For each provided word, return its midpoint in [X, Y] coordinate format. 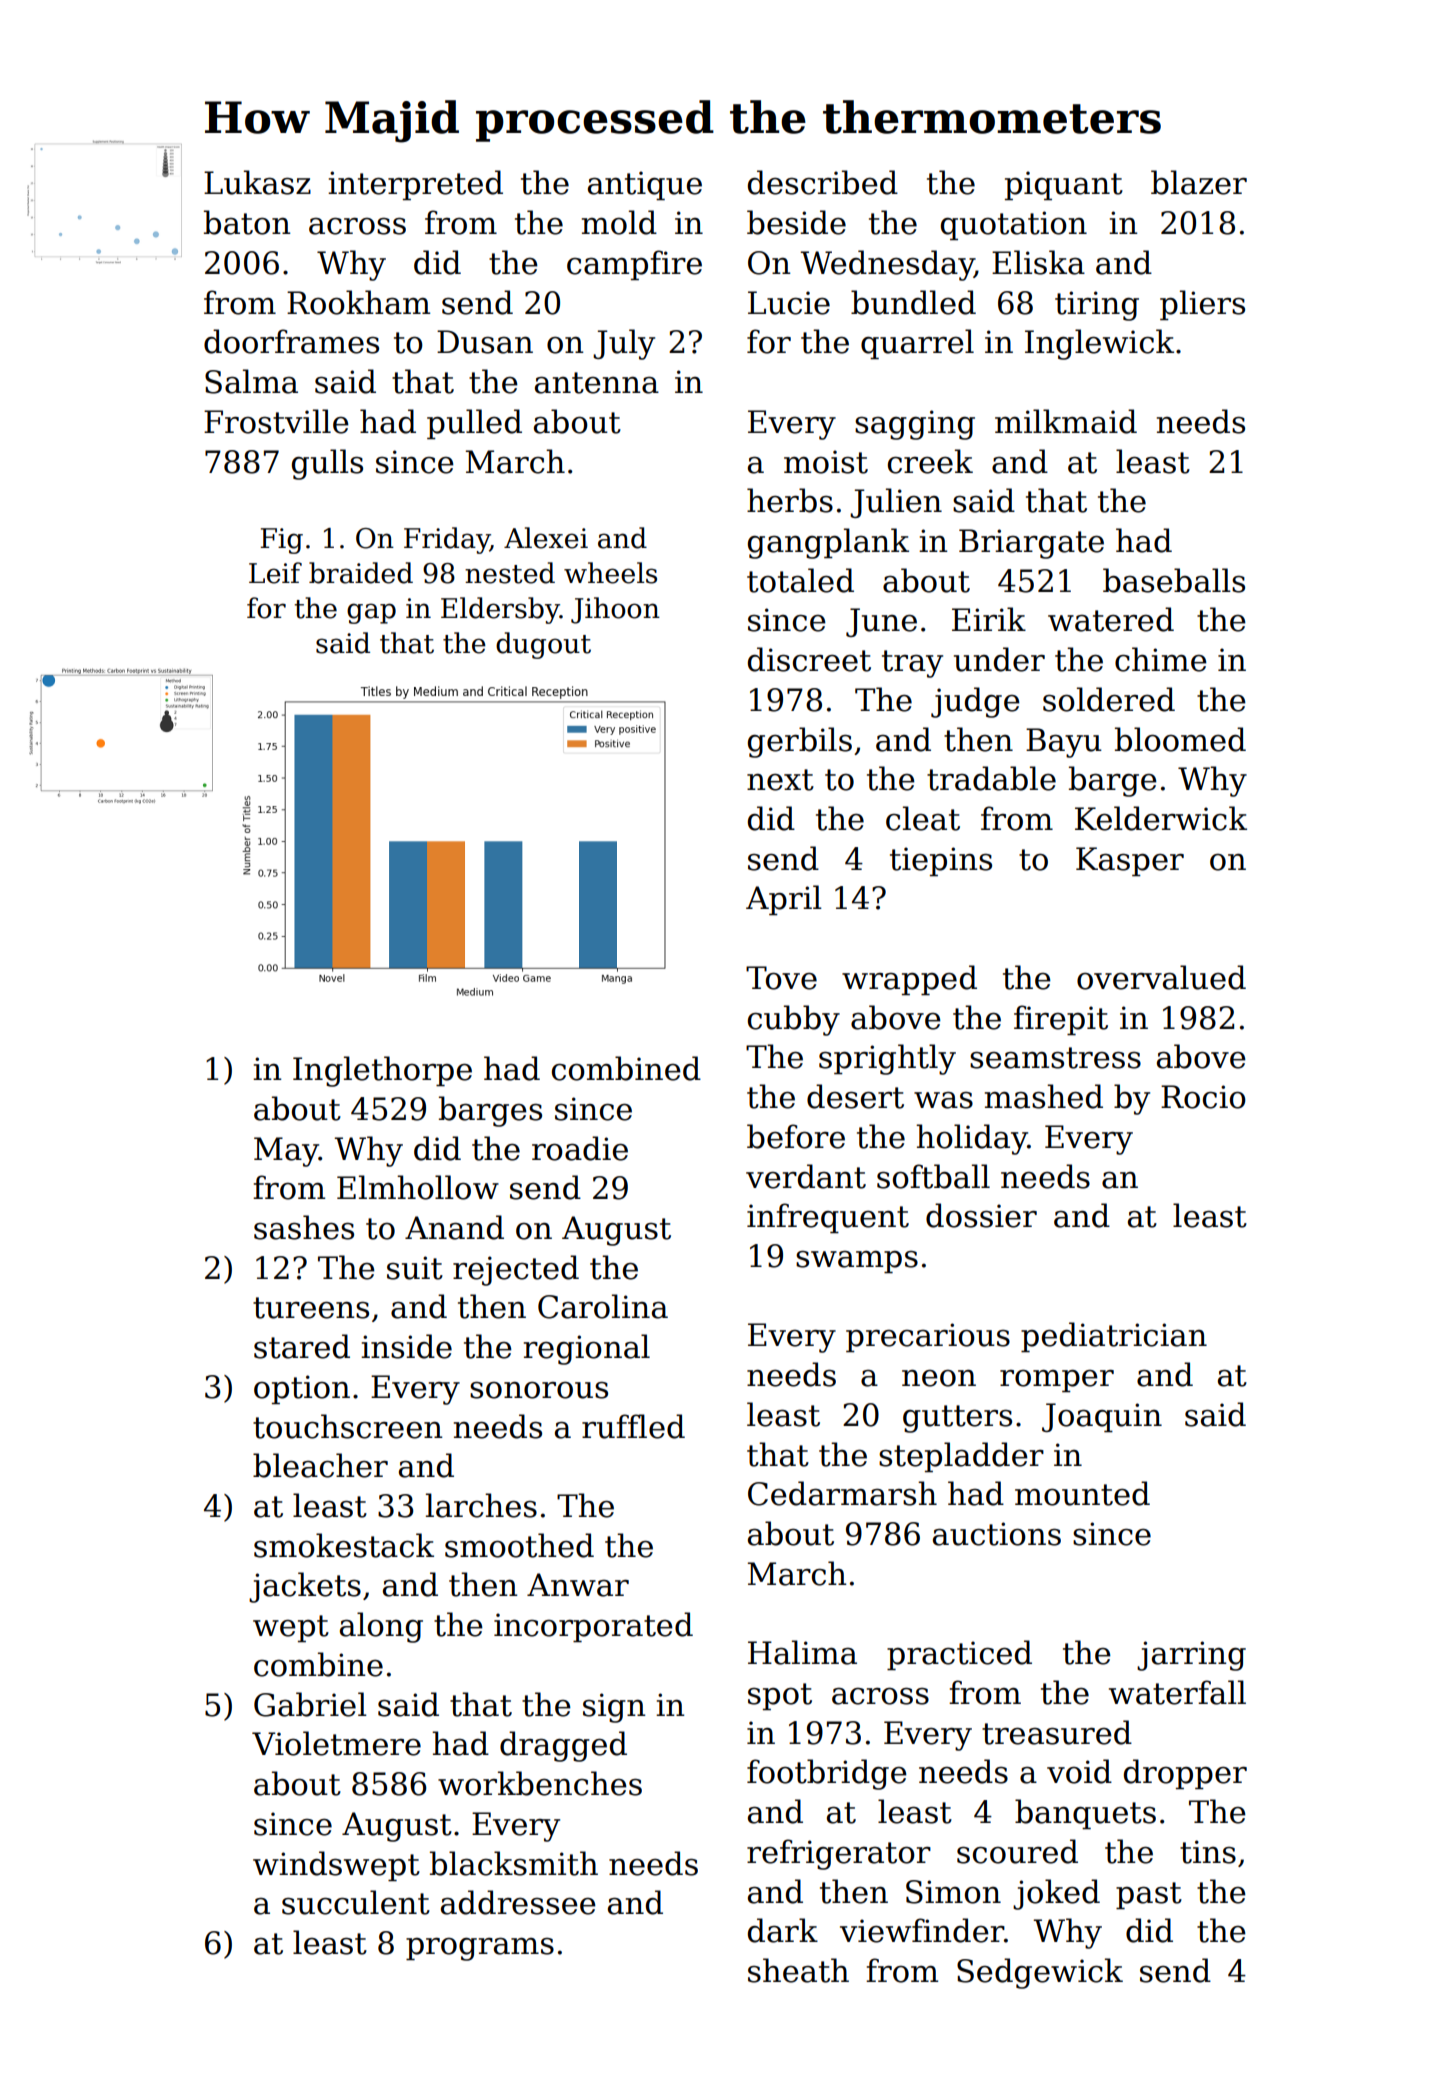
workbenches [540, 1783]
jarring [1191, 1656]
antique [645, 185]
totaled [800, 580]
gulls [327, 464]
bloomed [1180, 739]
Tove [781, 978]
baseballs [1174, 580]
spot [780, 1696]
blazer [1199, 182]
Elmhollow [418, 1187]
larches [481, 1505]
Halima [802, 1652]
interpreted [415, 185]
